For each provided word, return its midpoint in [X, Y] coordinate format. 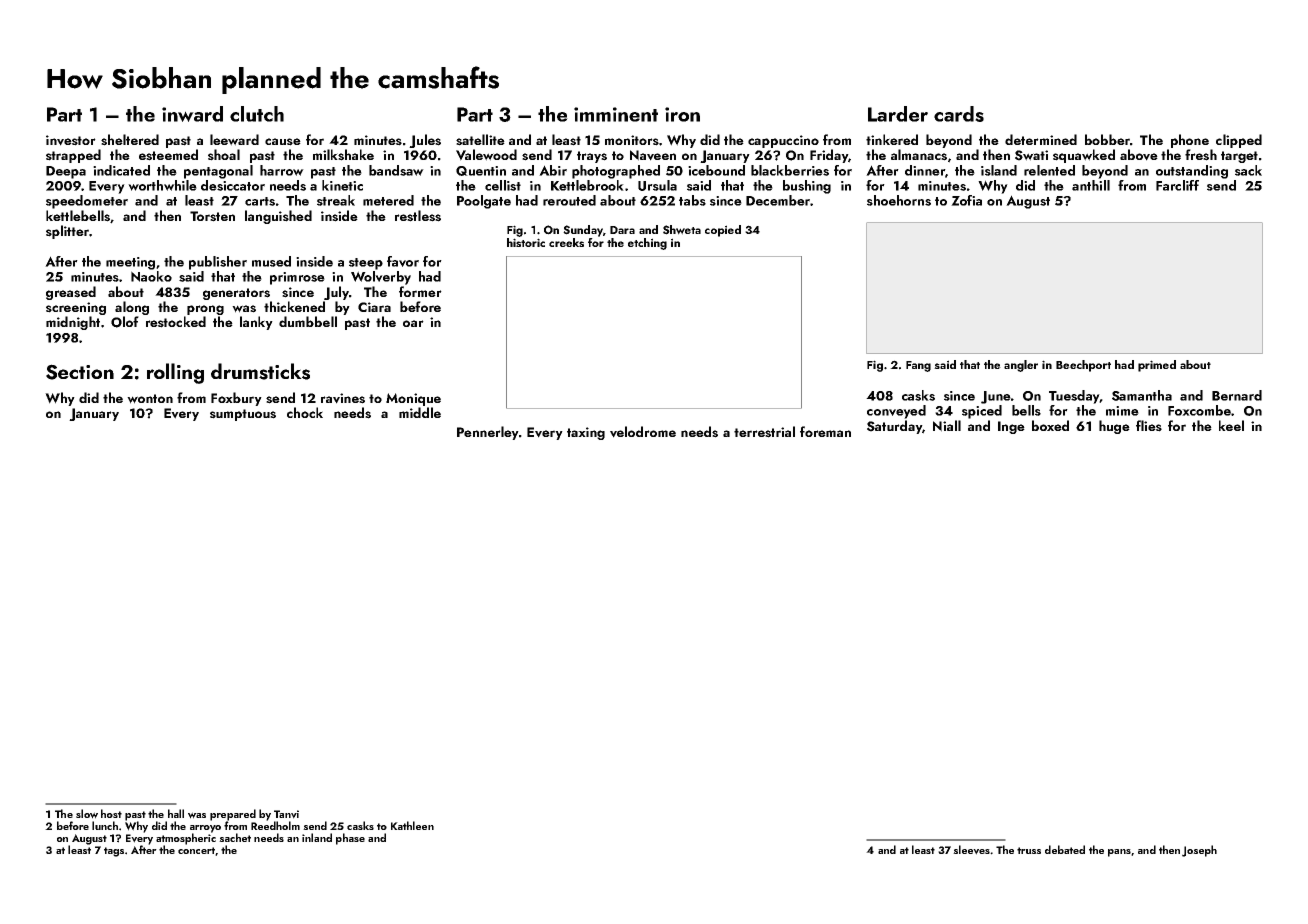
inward [192, 114]
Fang [918, 366]
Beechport [1083, 366]
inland [317, 837]
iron [682, 114]
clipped [1239, 141]
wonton [150, 399]
